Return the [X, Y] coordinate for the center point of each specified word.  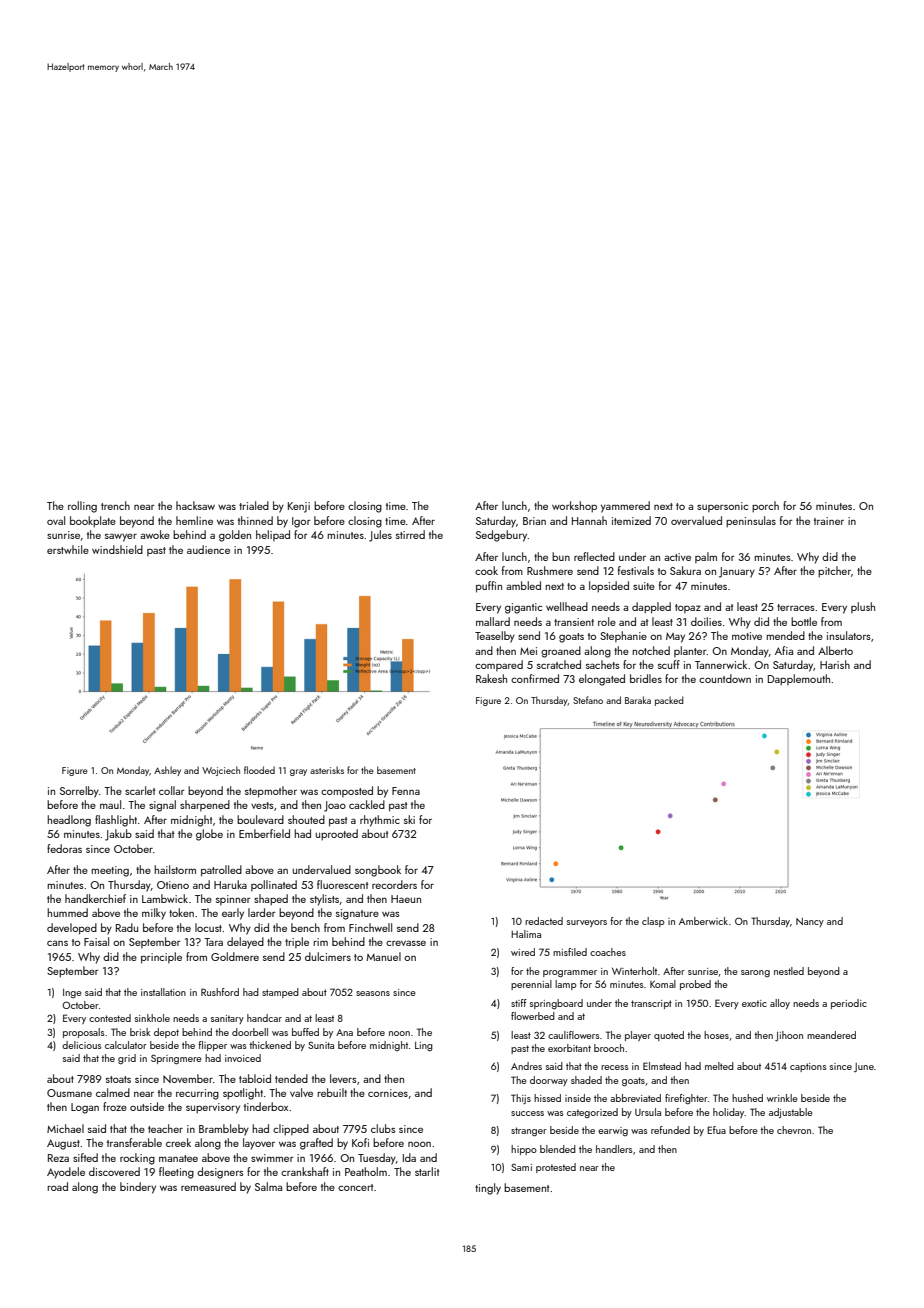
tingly [488, 1189]
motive [747, 636]
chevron [794, 1130]
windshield [117, 549]
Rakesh [491, 678]
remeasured [208, 1186]
